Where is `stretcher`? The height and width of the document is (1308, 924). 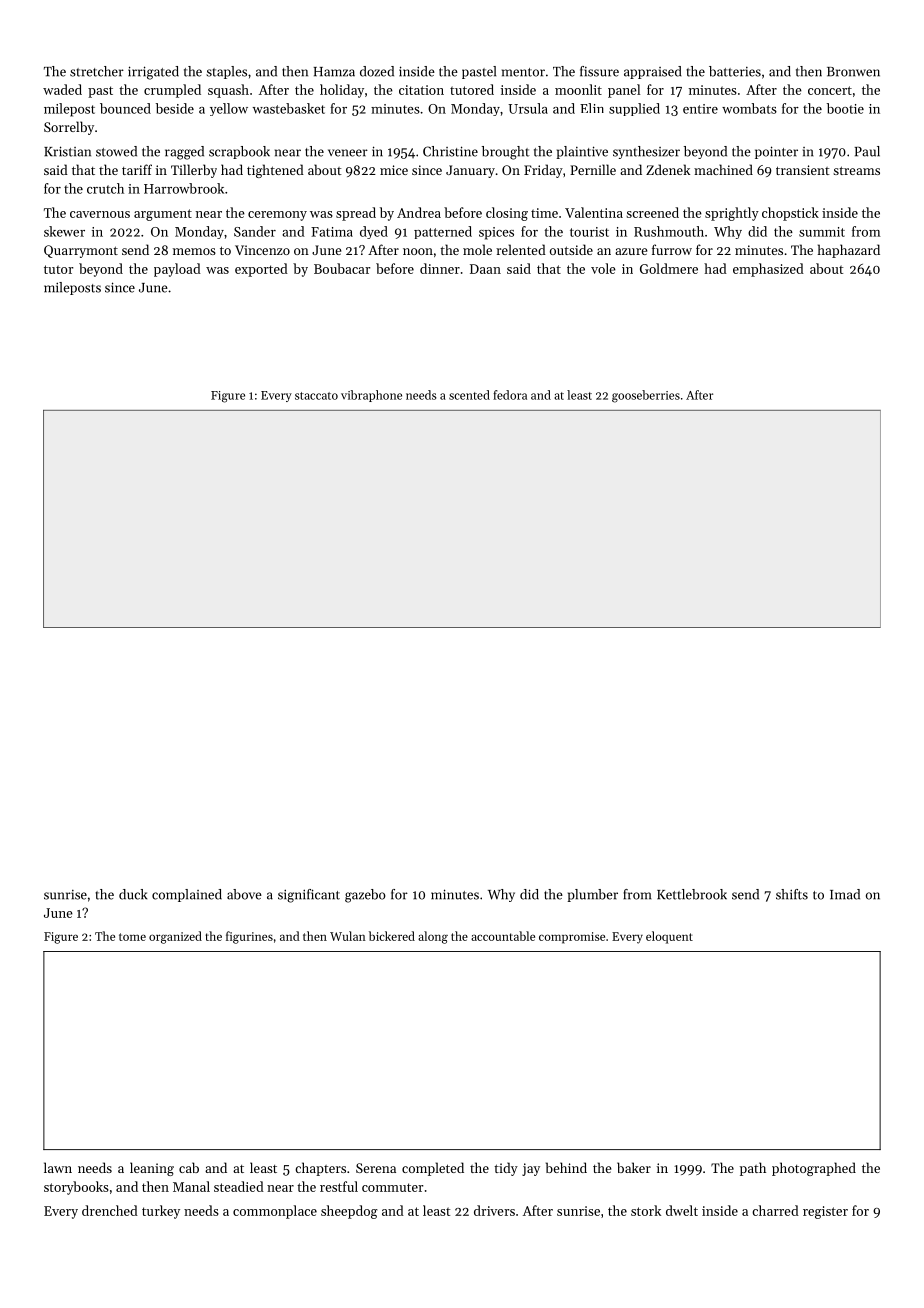
stretcher is located at coordinates (97, 71).
